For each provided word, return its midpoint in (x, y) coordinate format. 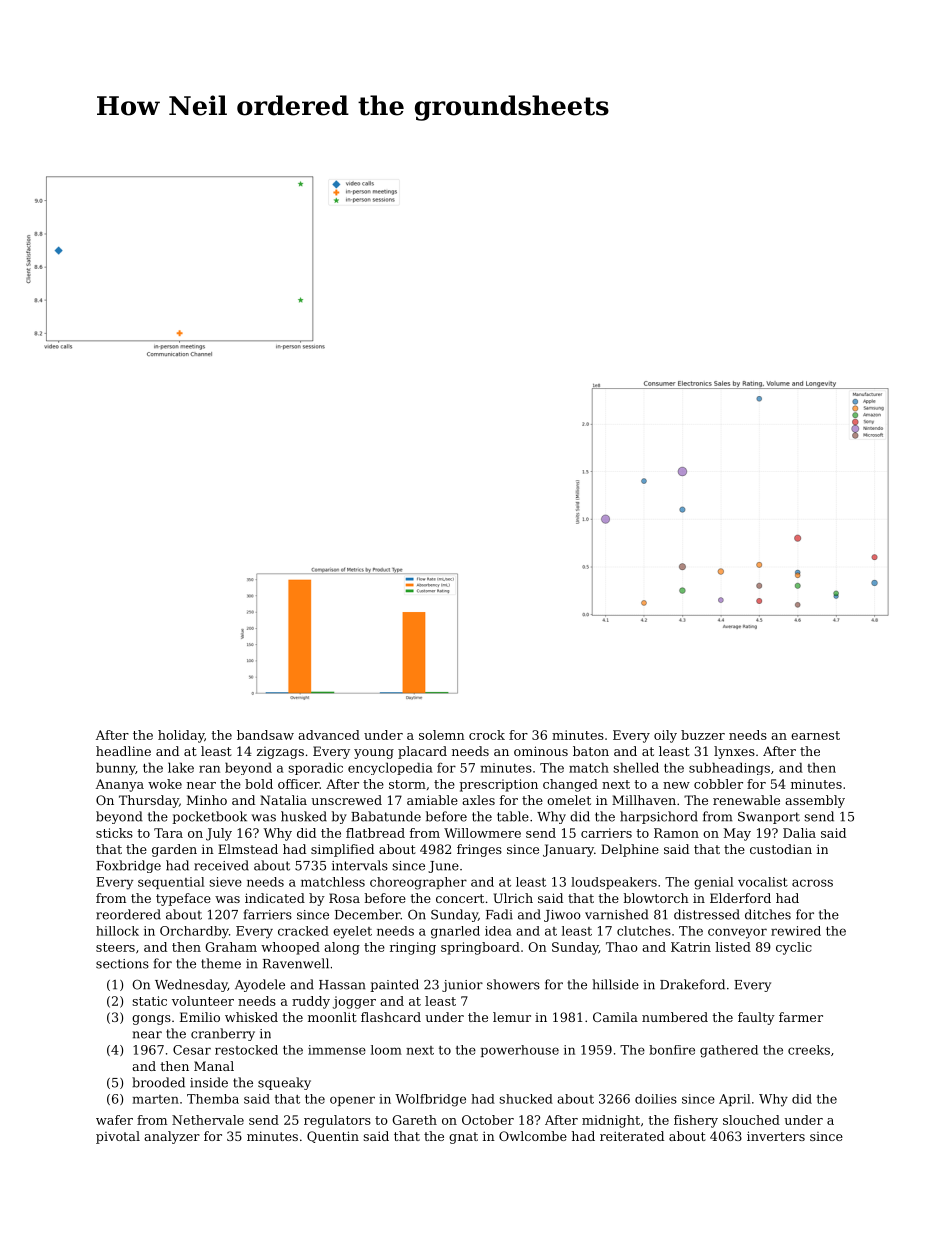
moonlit (332, 1017)
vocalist (763, 882)
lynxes (734, 752)
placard (422, 752)
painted (394, 985)
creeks (809, 1050)
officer (299, 784)
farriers (268, 914)
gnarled (455, 932)
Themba (213, 1099)
